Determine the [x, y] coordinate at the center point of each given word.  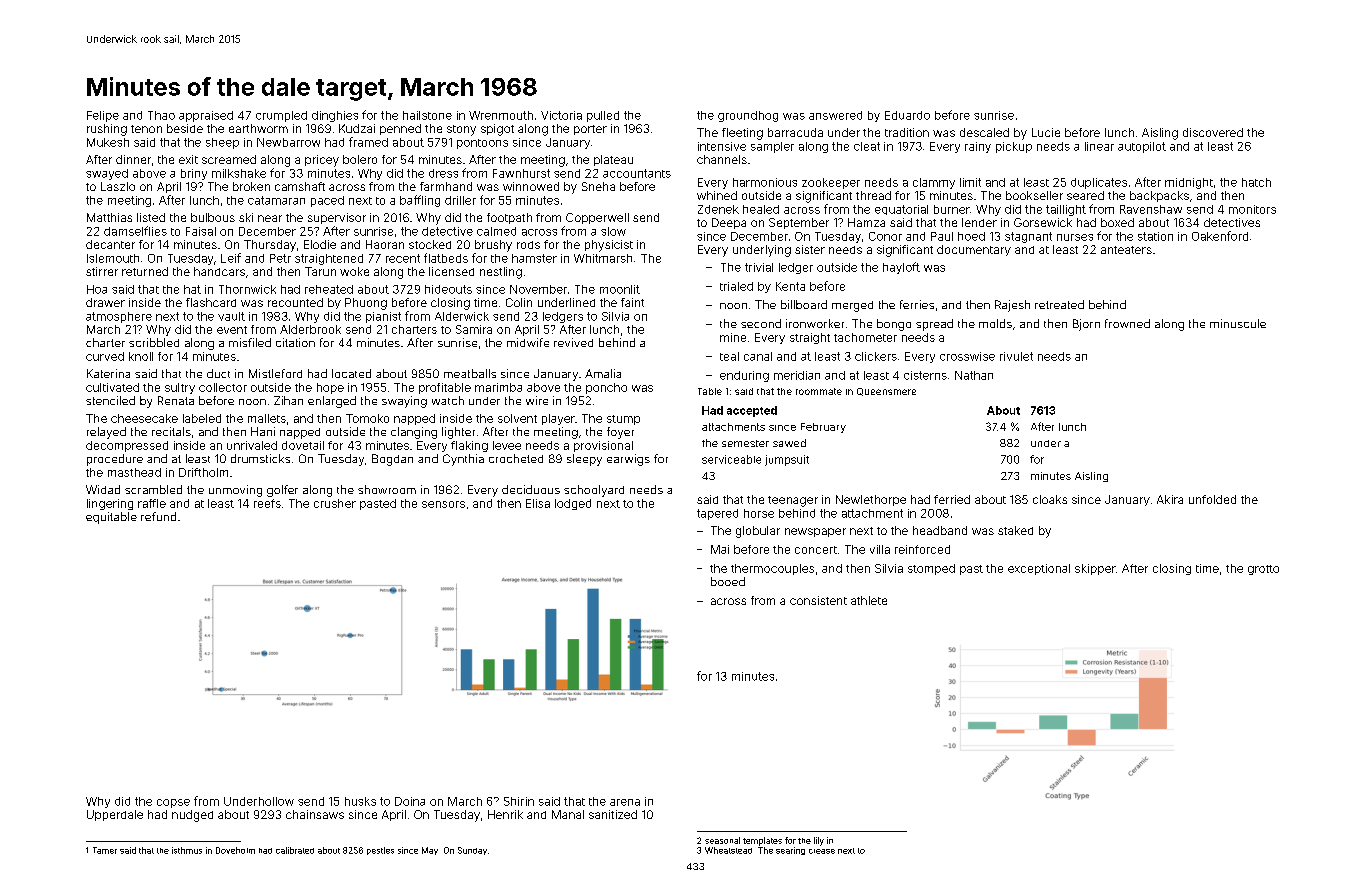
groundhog [748, 116]
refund [158, 516]
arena [625, 802]
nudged [192, 816]
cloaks [1050, 499]
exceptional [1039, 569]
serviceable [731, 459]
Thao [161, 115]
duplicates [1099, 183]
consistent [818, 600]
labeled [202, 418]
